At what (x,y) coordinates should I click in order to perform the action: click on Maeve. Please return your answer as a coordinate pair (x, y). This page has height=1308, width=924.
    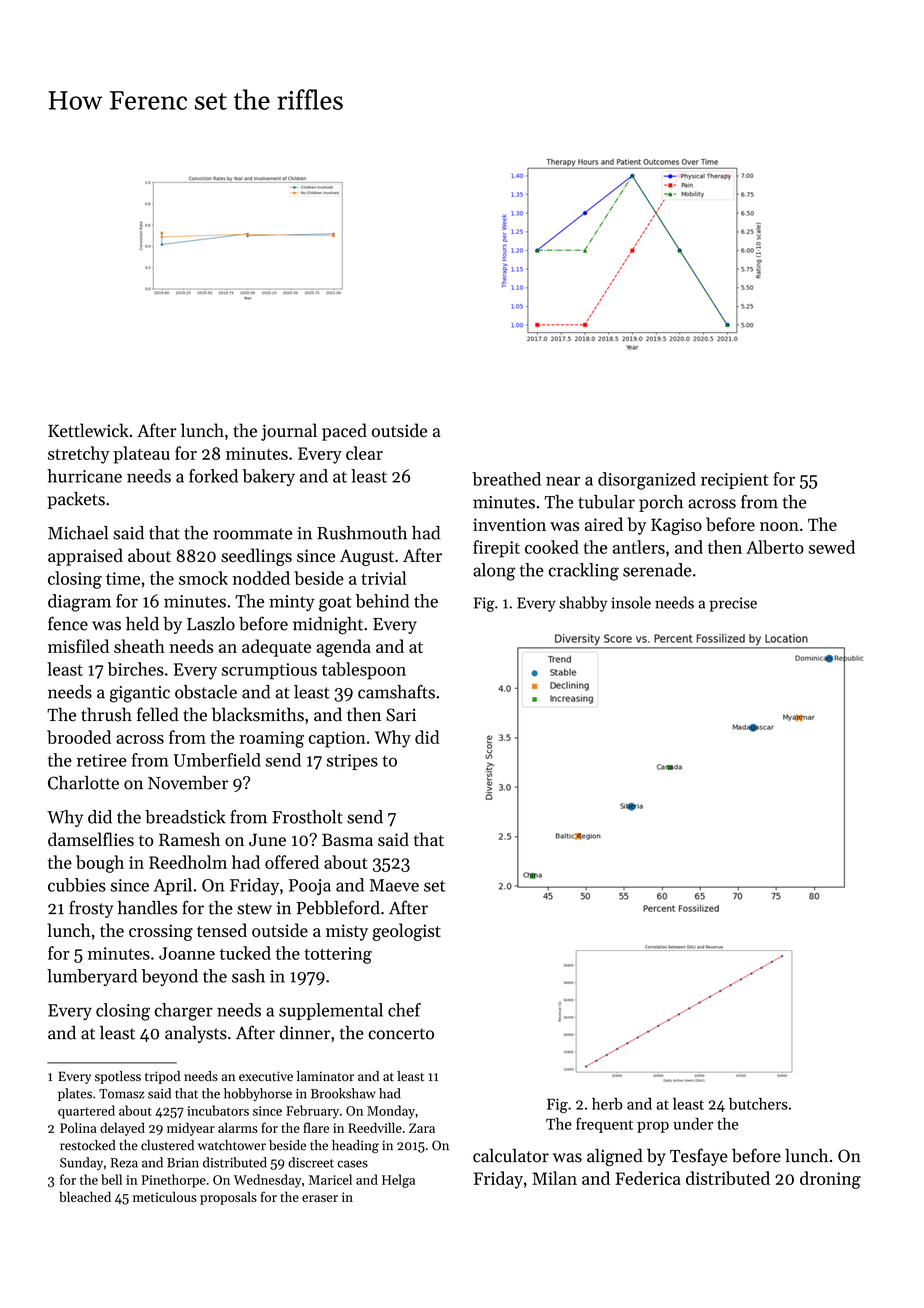
    Looking at the image, I should click on (394, 885).
